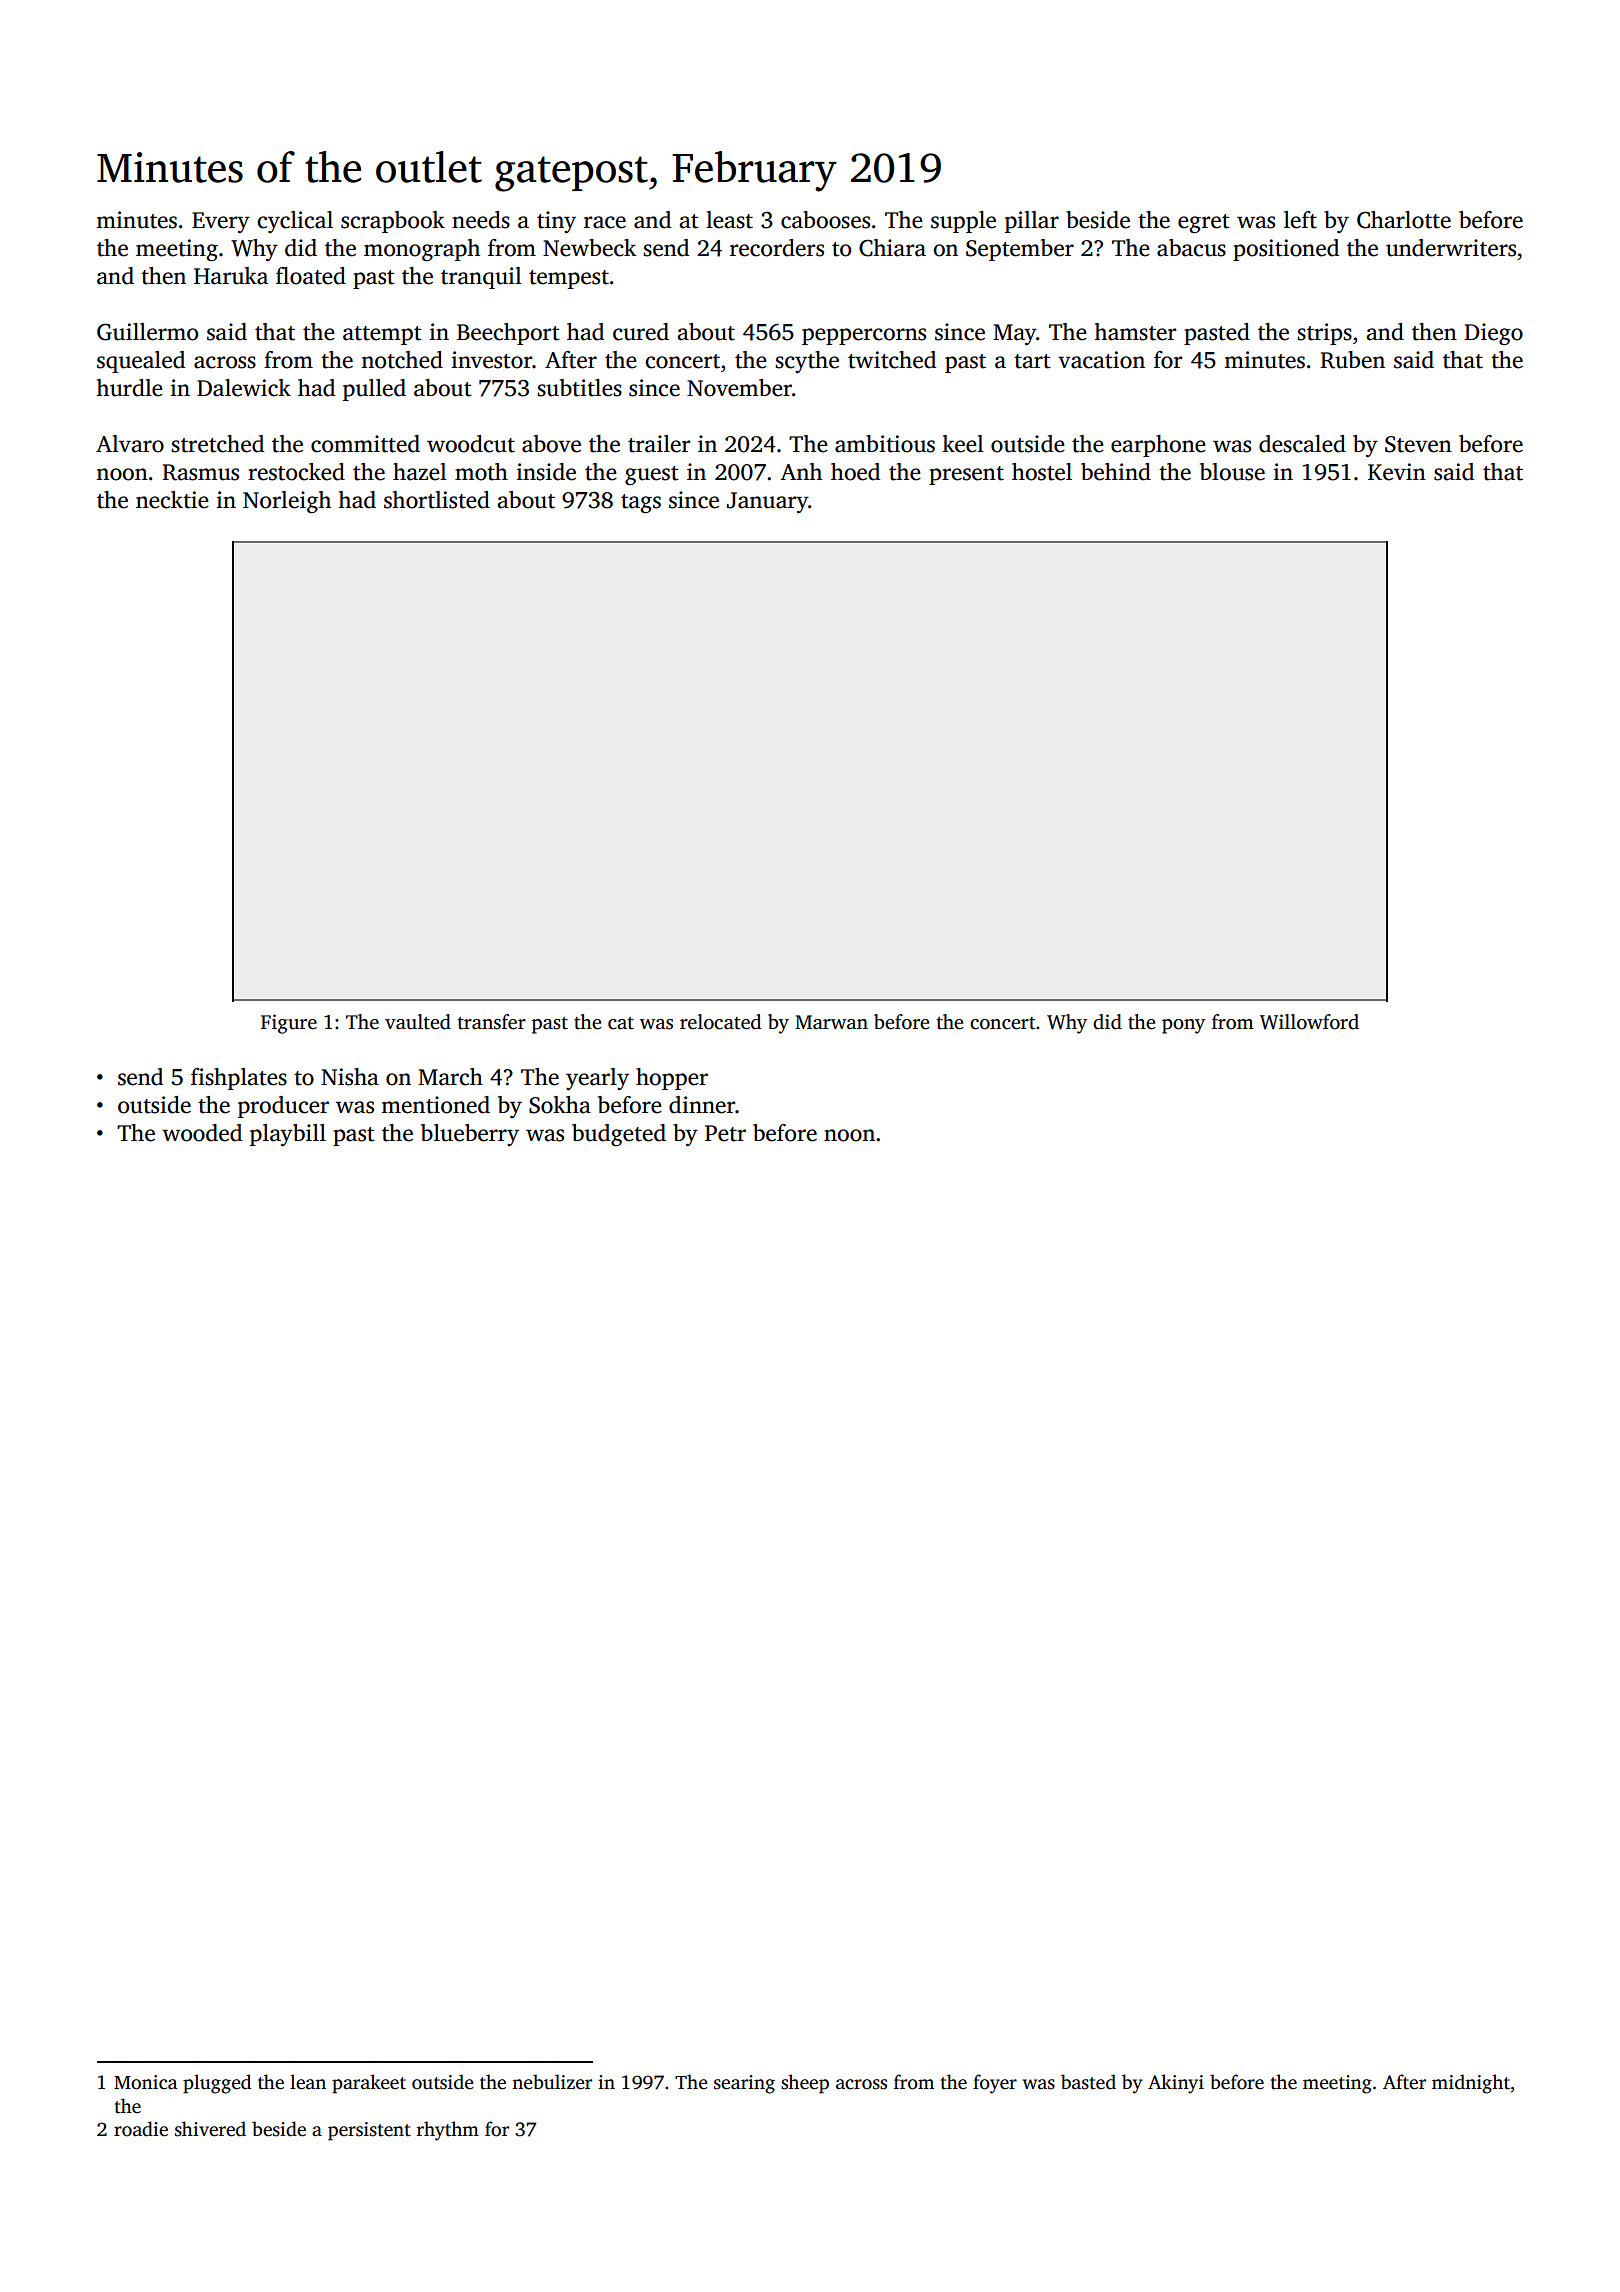 This screenshot has width=1620, height=2292. I want to click on Monica, so click(146, 2082).
